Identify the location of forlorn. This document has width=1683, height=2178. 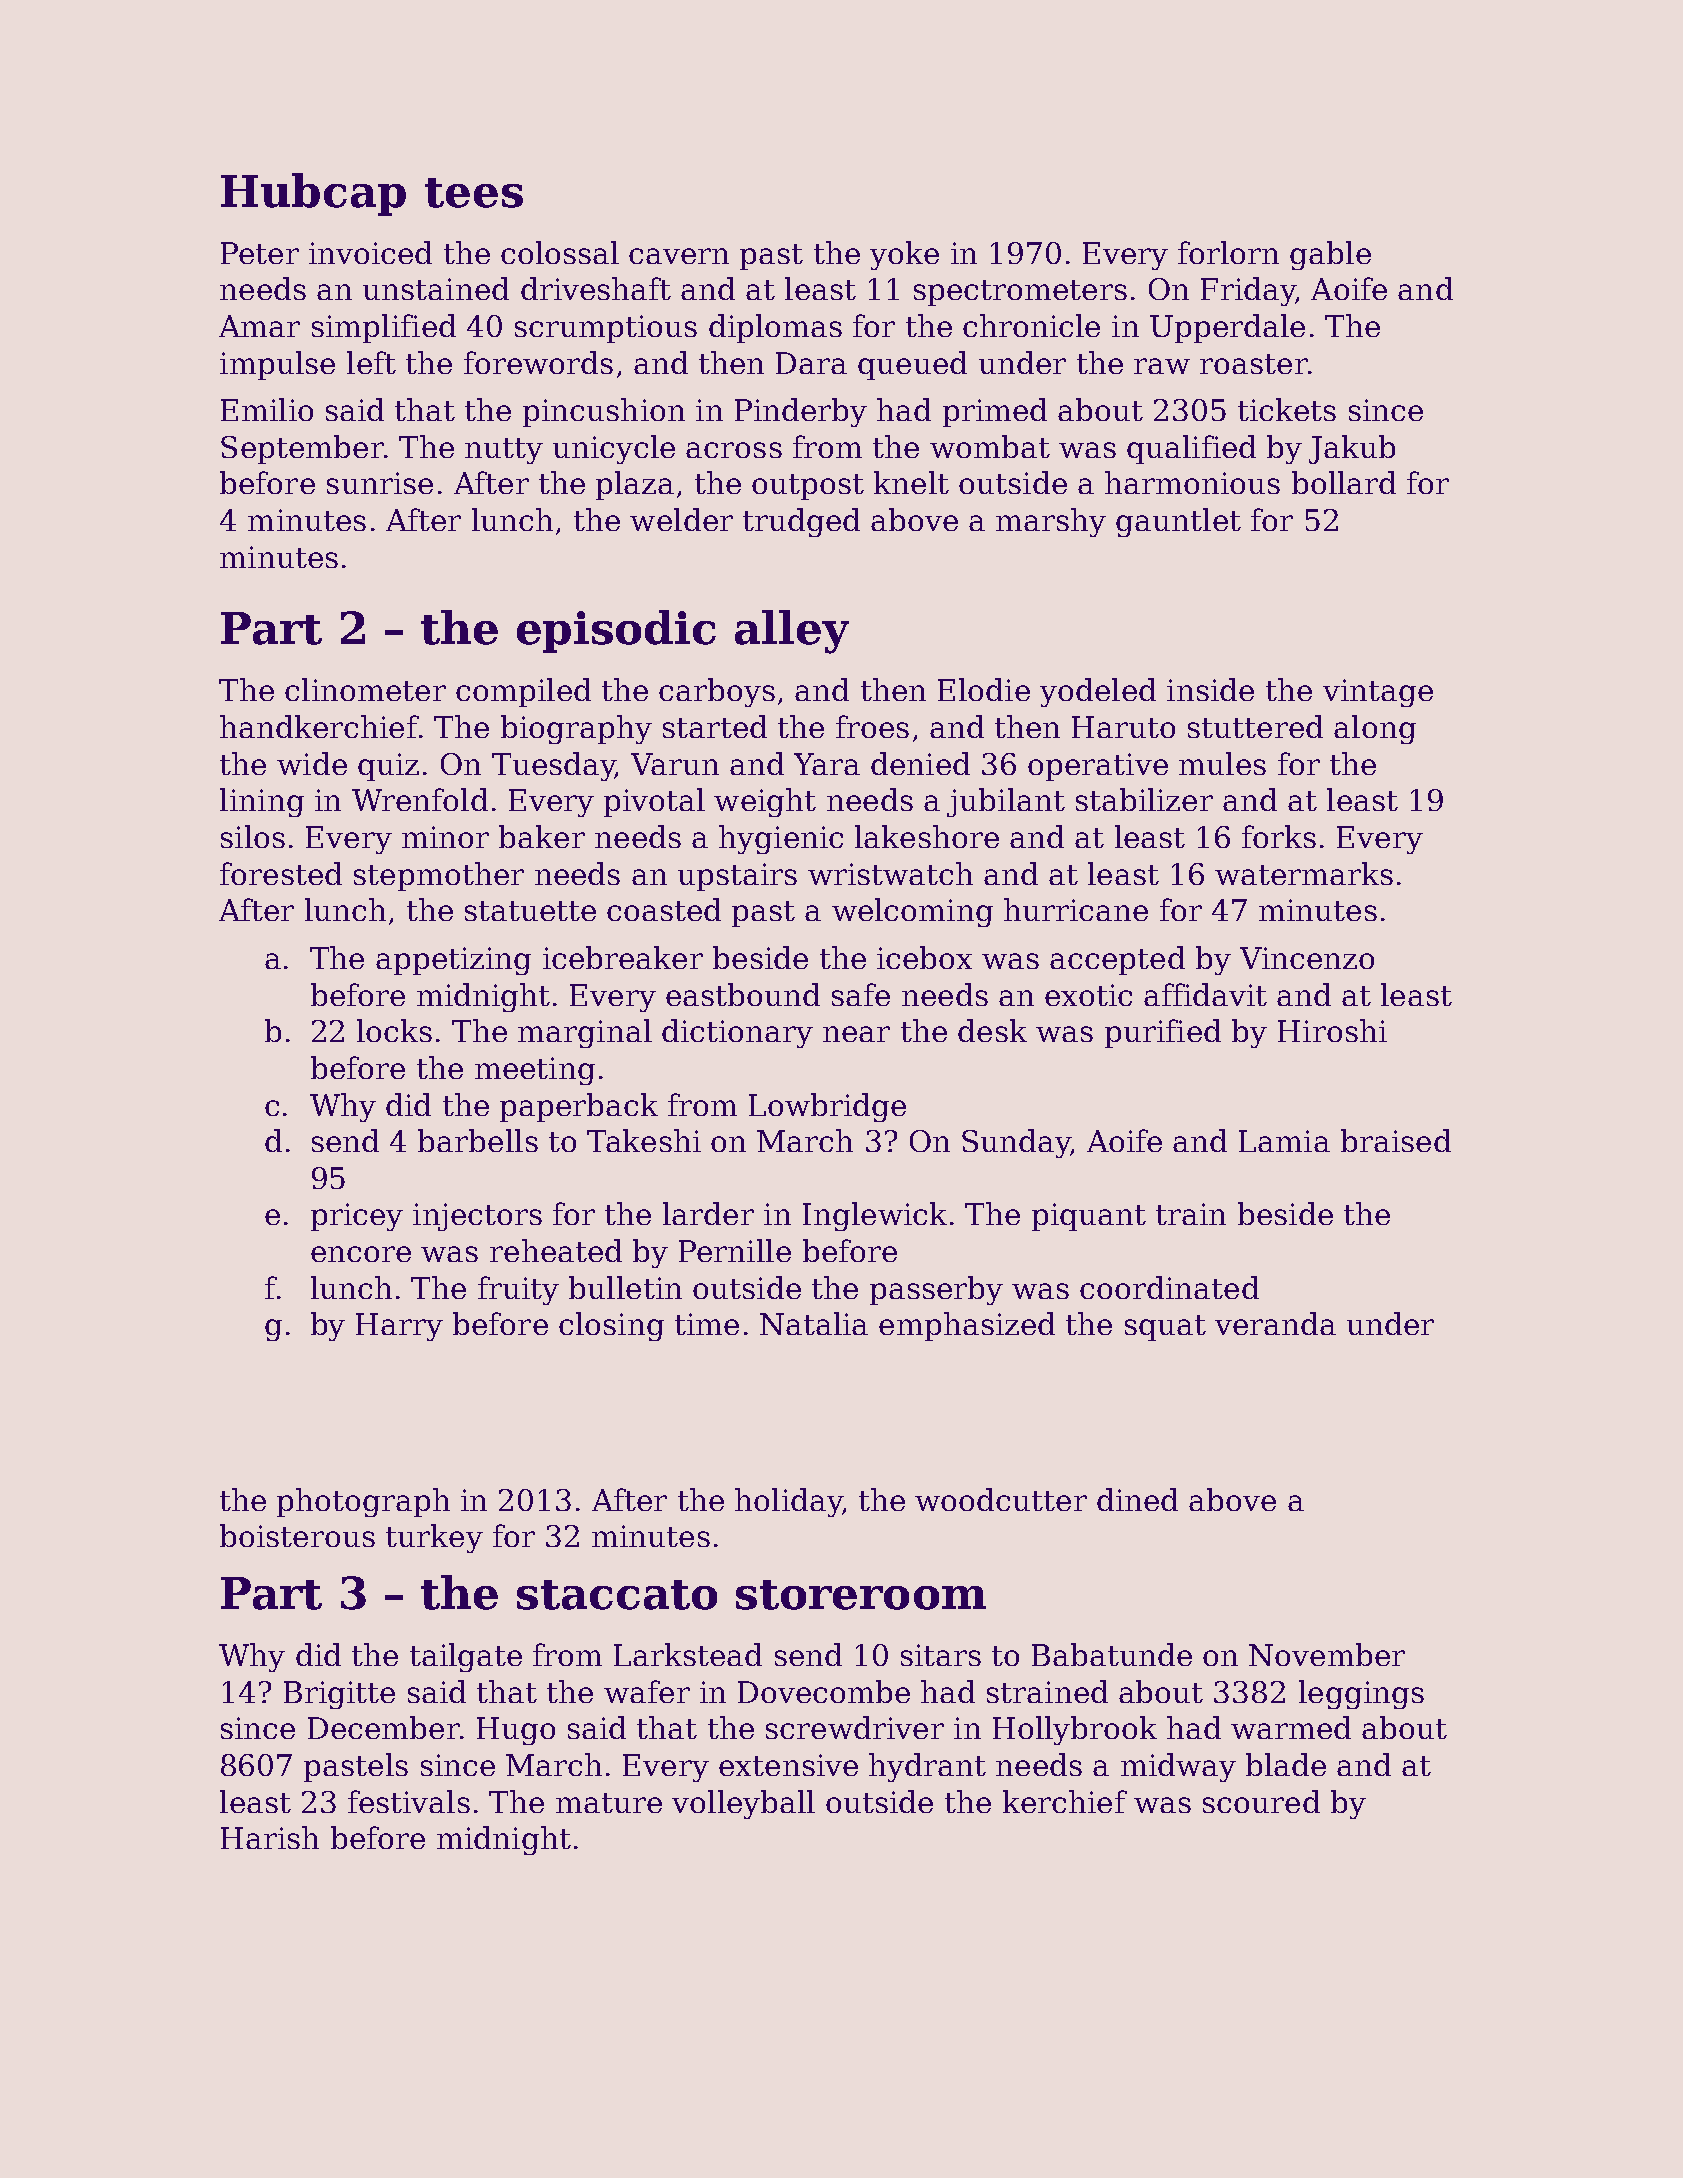
(1228, 252).
